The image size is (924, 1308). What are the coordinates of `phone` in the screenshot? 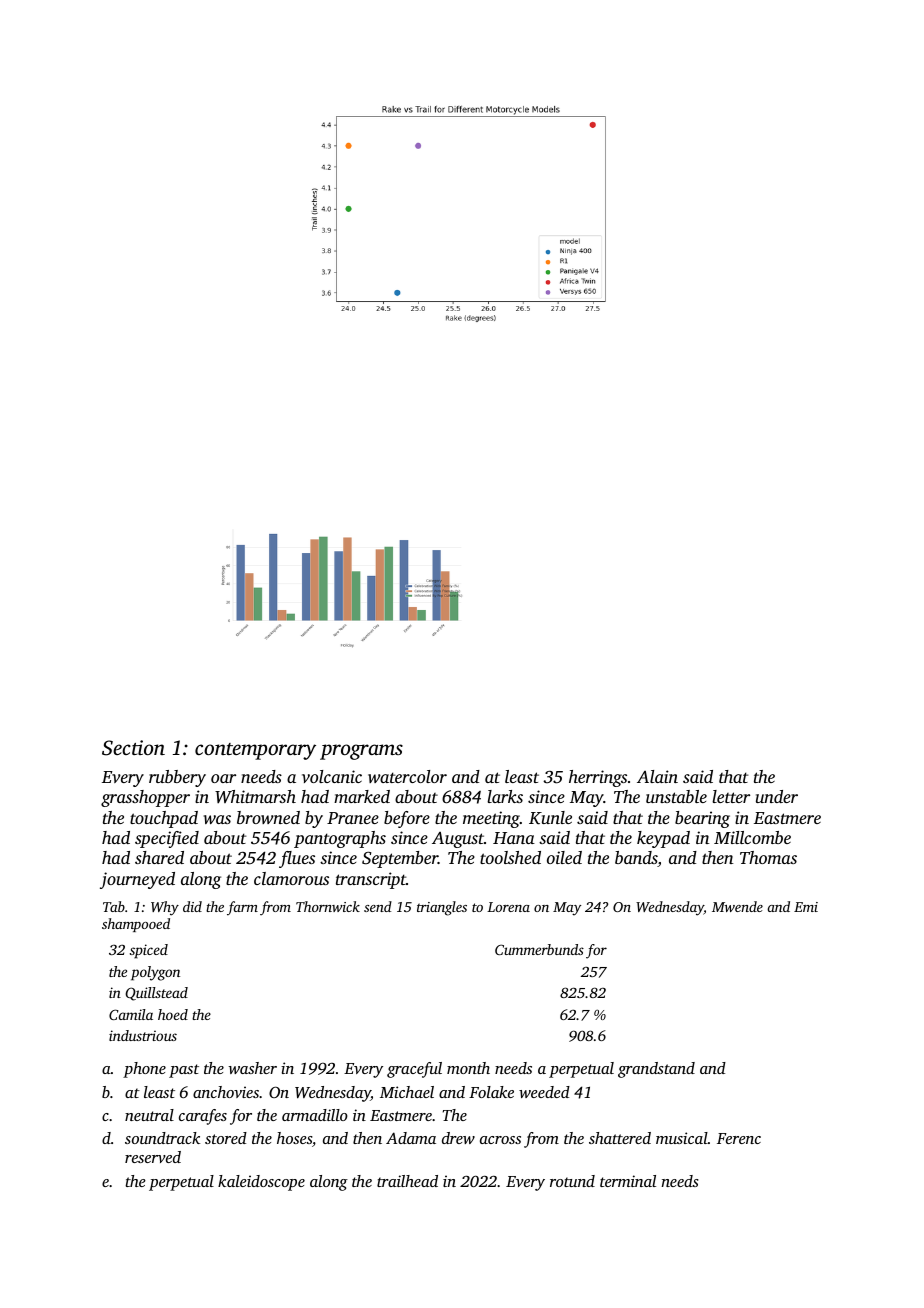 It's located at (144, 1070).
